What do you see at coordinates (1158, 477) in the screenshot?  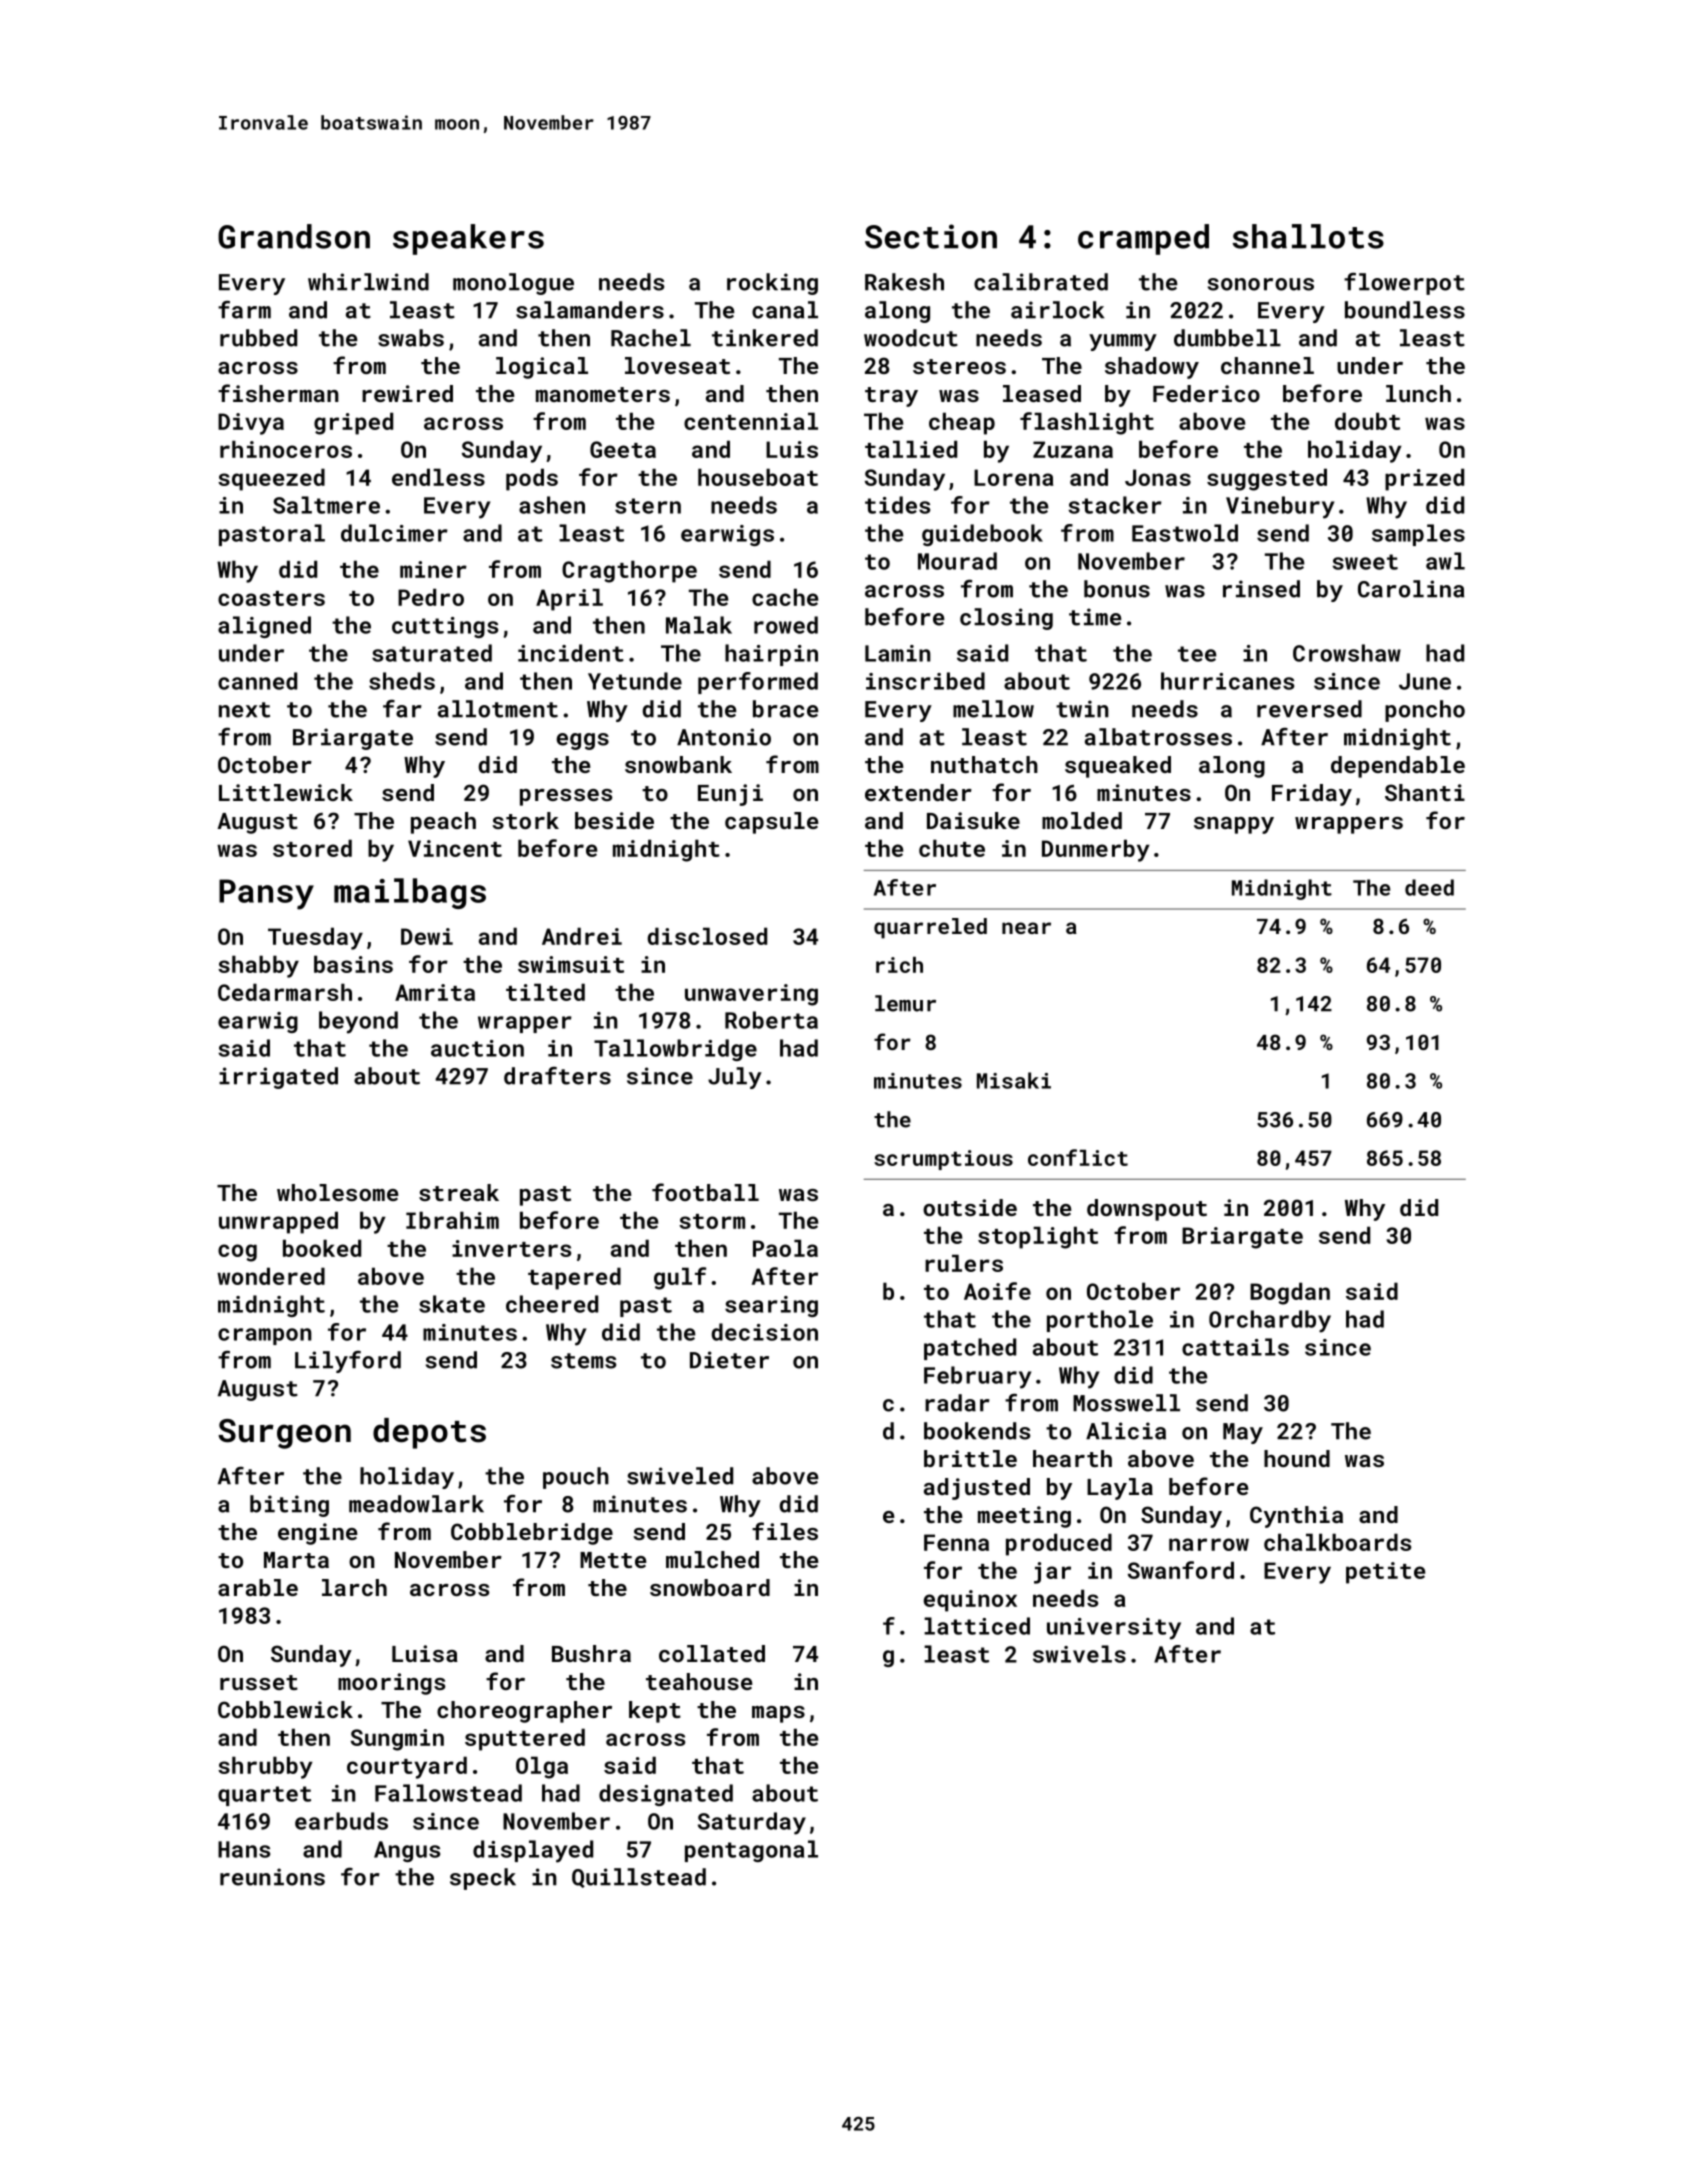 I see `Jonas` at bounding box center [1158, 477].
